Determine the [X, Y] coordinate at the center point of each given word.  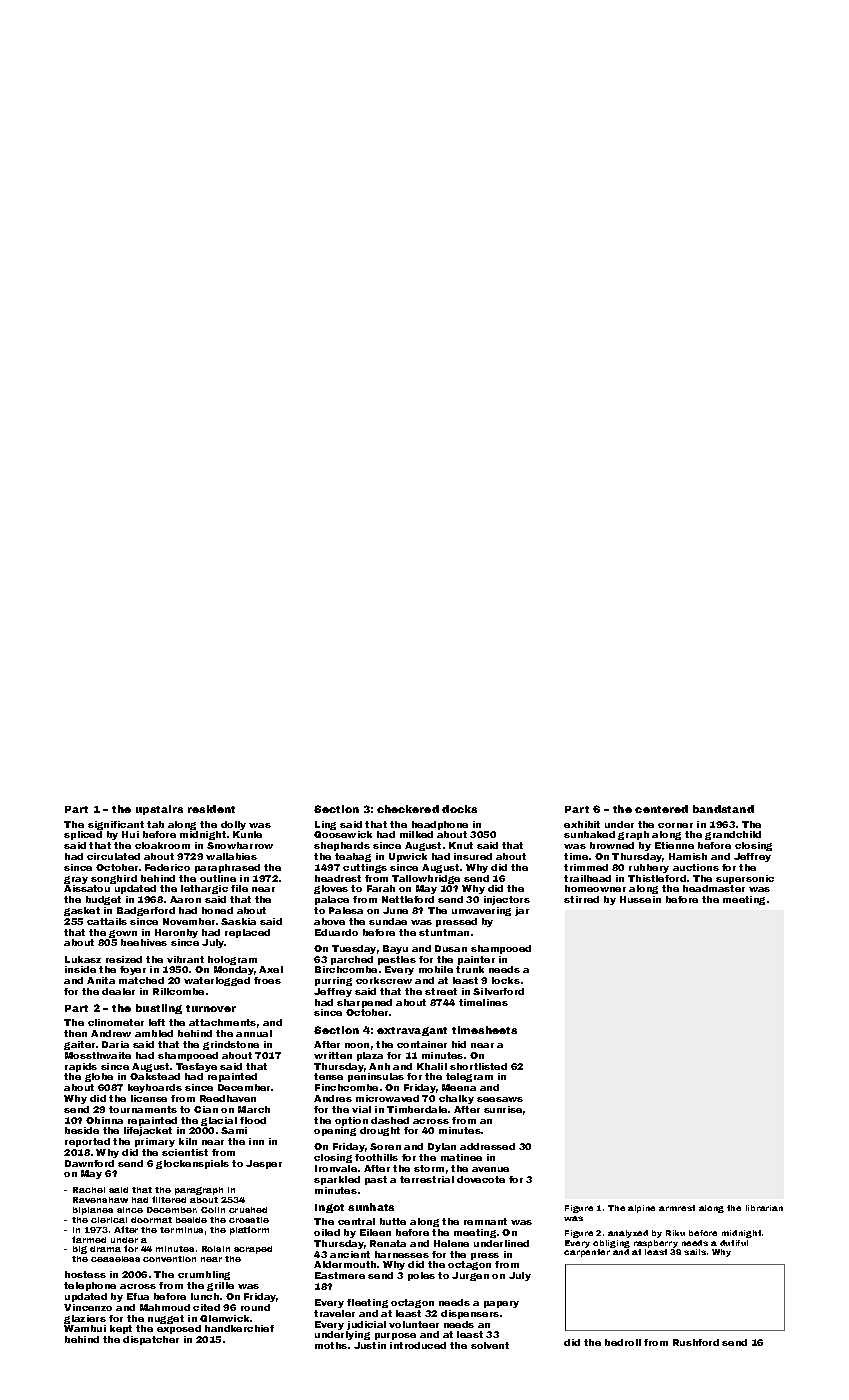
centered [661, 809]
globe [99, 1077]
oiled [327, 1232]
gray [76, 880]
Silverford [498, 991]
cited [206, 1307]
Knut [461, 845]
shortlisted [478, 1066]
